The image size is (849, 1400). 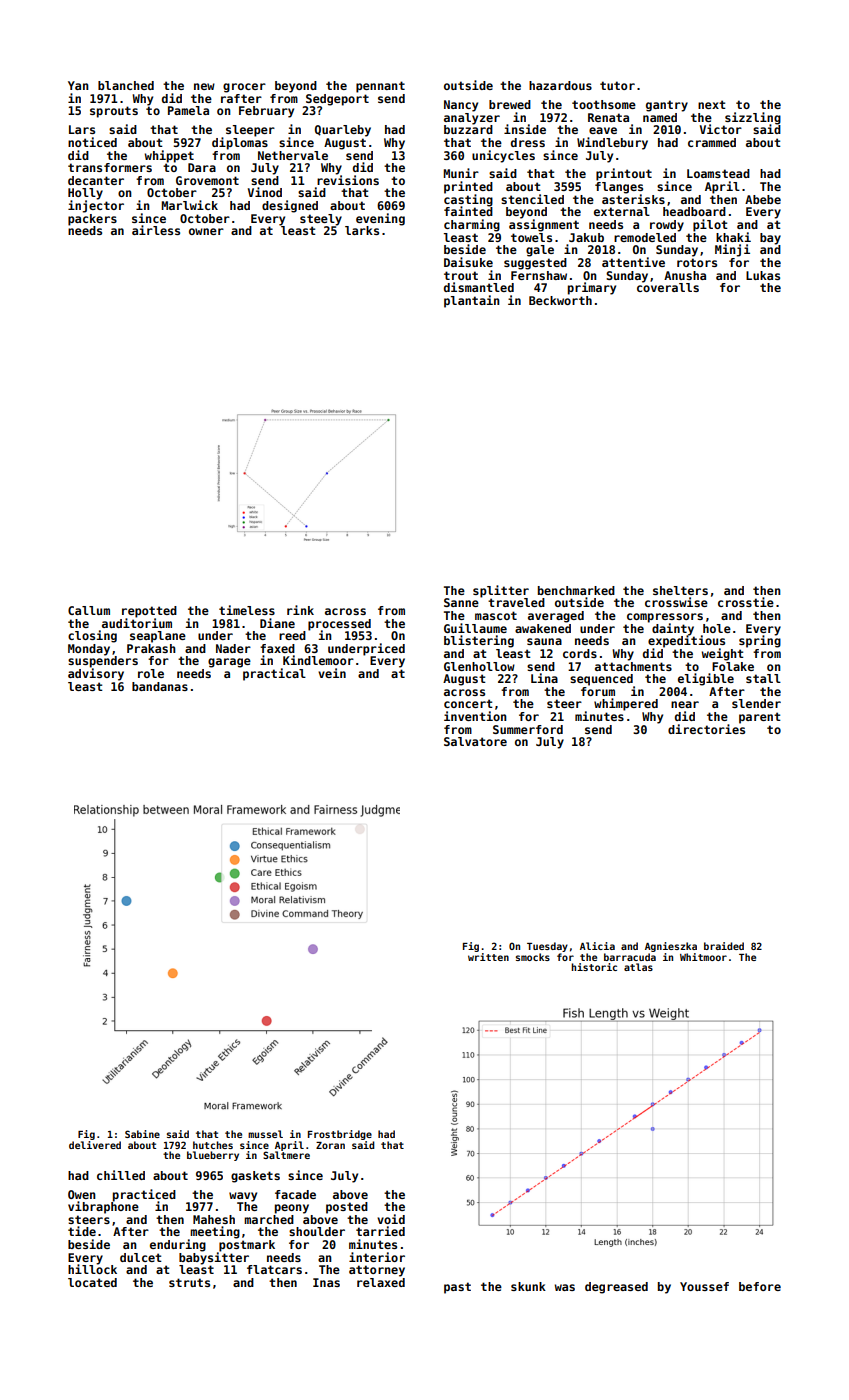 I want to click on past, so click(x=457, y=1288).
